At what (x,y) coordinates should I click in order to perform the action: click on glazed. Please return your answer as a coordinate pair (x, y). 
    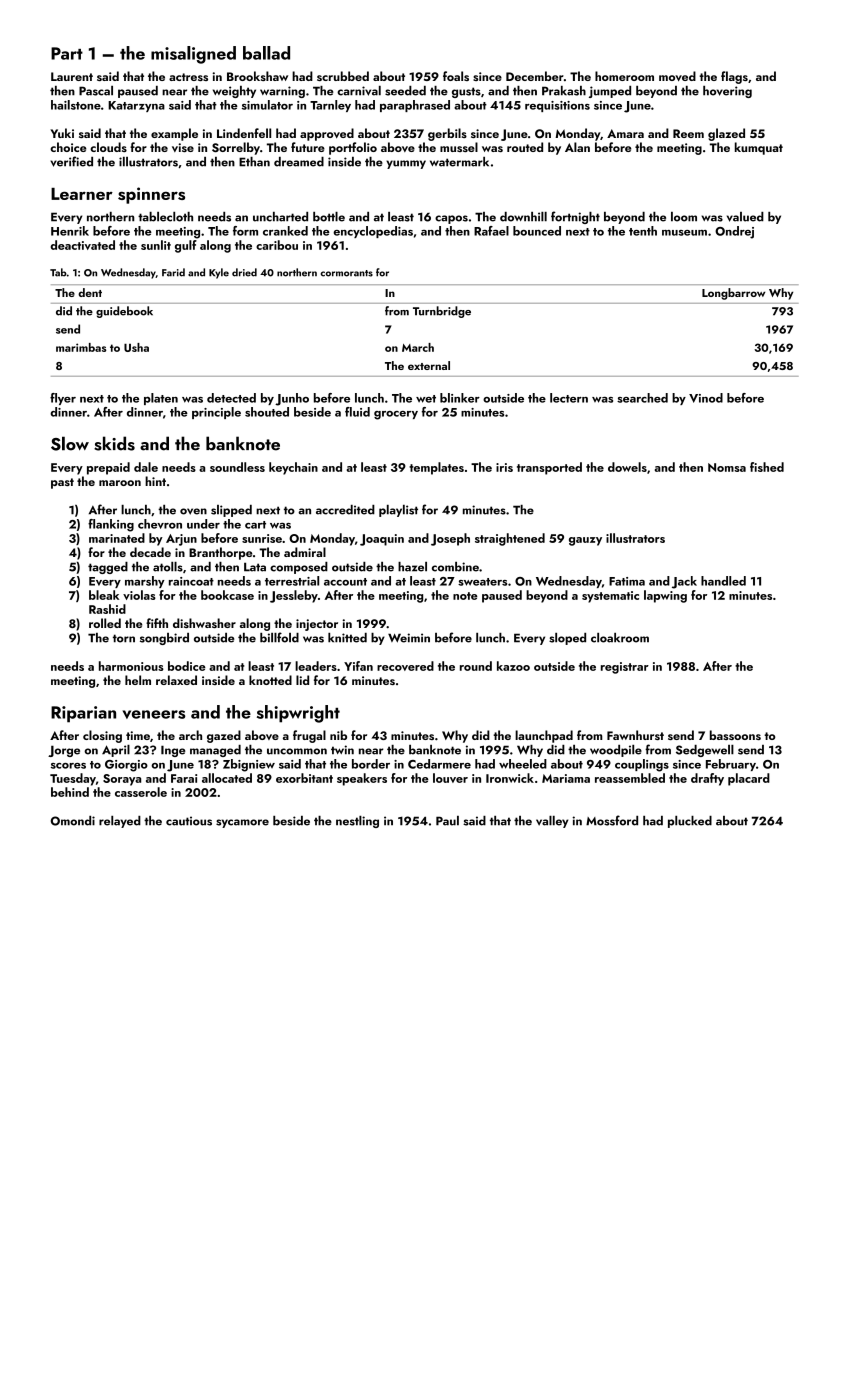
    Looking at the image, I should click on (726, 134).
